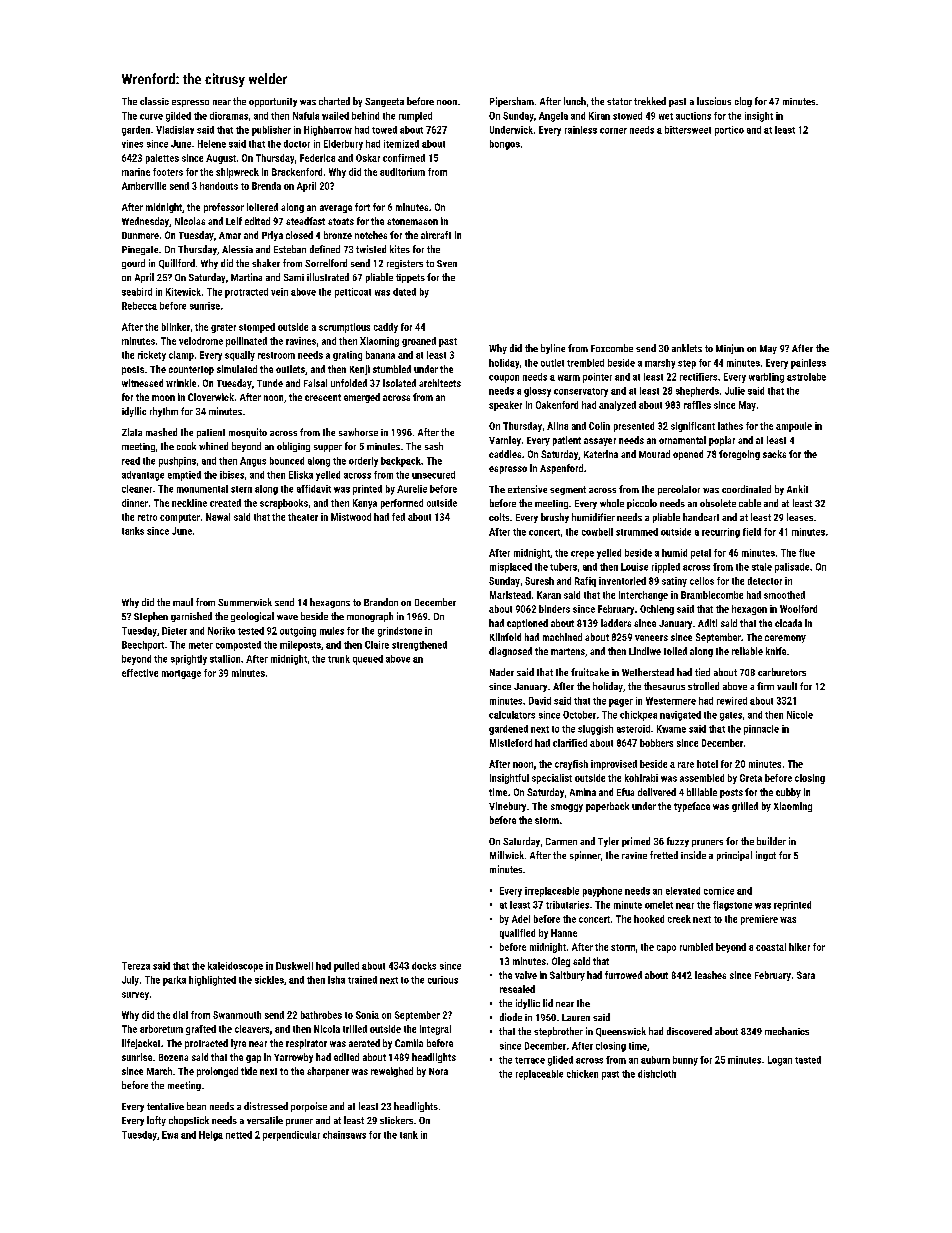 This image has height=1233, width=952. Describe the element at coordinates (235, 967) in the image. I see `kaleidoscope` at that location.
